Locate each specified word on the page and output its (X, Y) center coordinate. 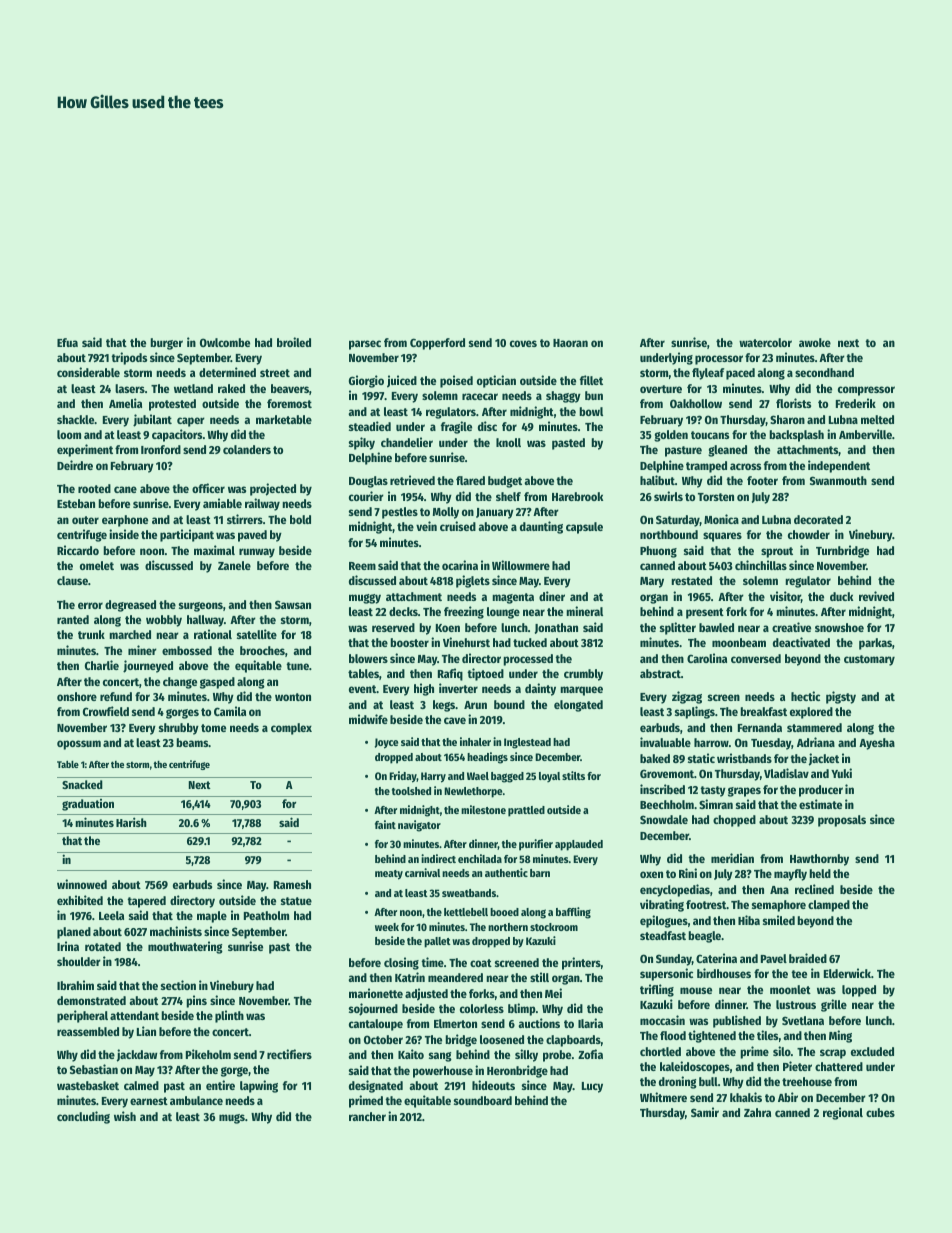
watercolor (765, 342)
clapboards (573, 1041)
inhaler (475, 741)
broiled (294, 342)
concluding (83, 1117)
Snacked (82, 784)
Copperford (437, 344)
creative (791, 627)
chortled (660, 1051)
